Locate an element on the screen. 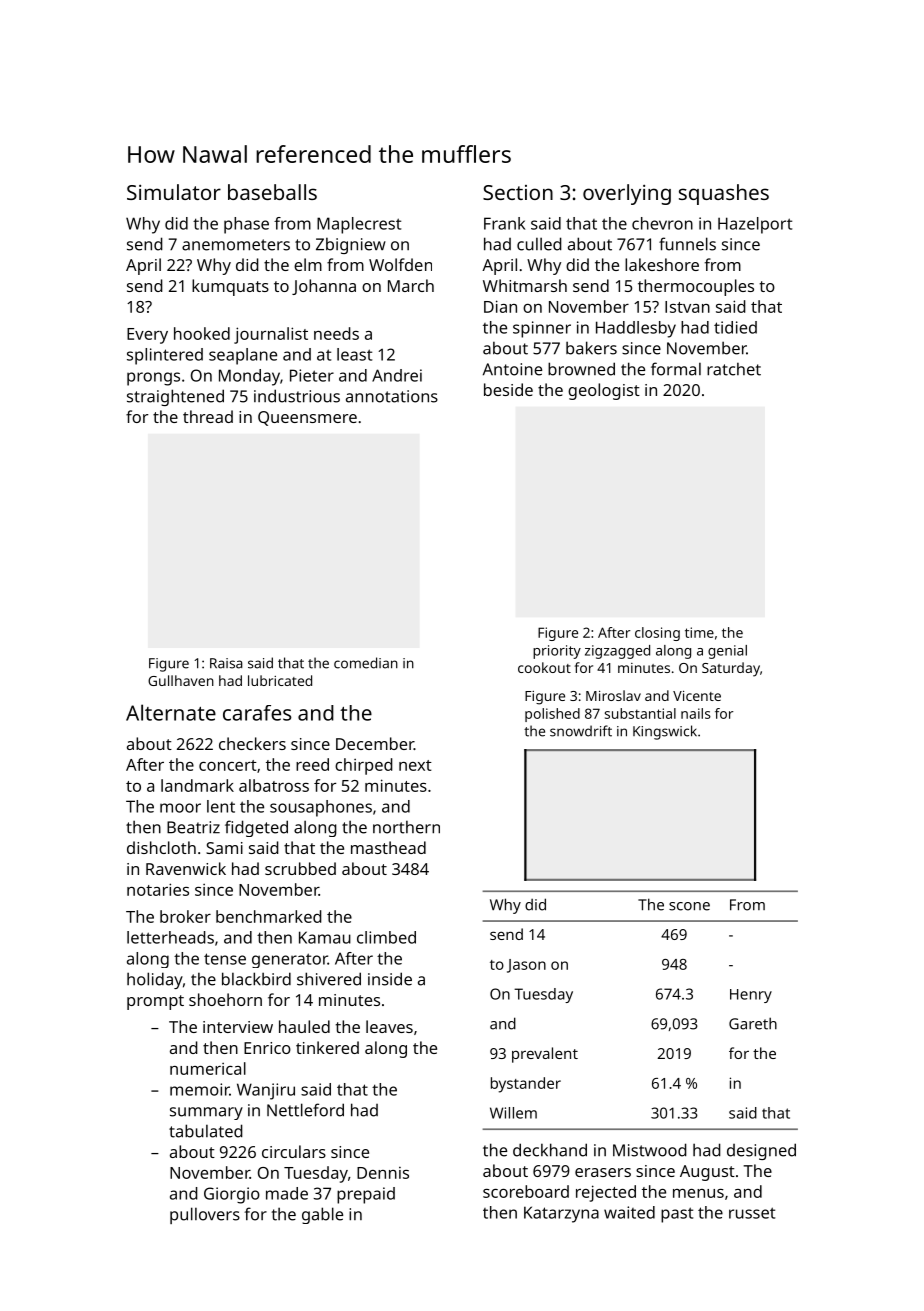 The height and width of the screenshot is (1311, 924). Gullhaven is located at coordinates (181, 680).
